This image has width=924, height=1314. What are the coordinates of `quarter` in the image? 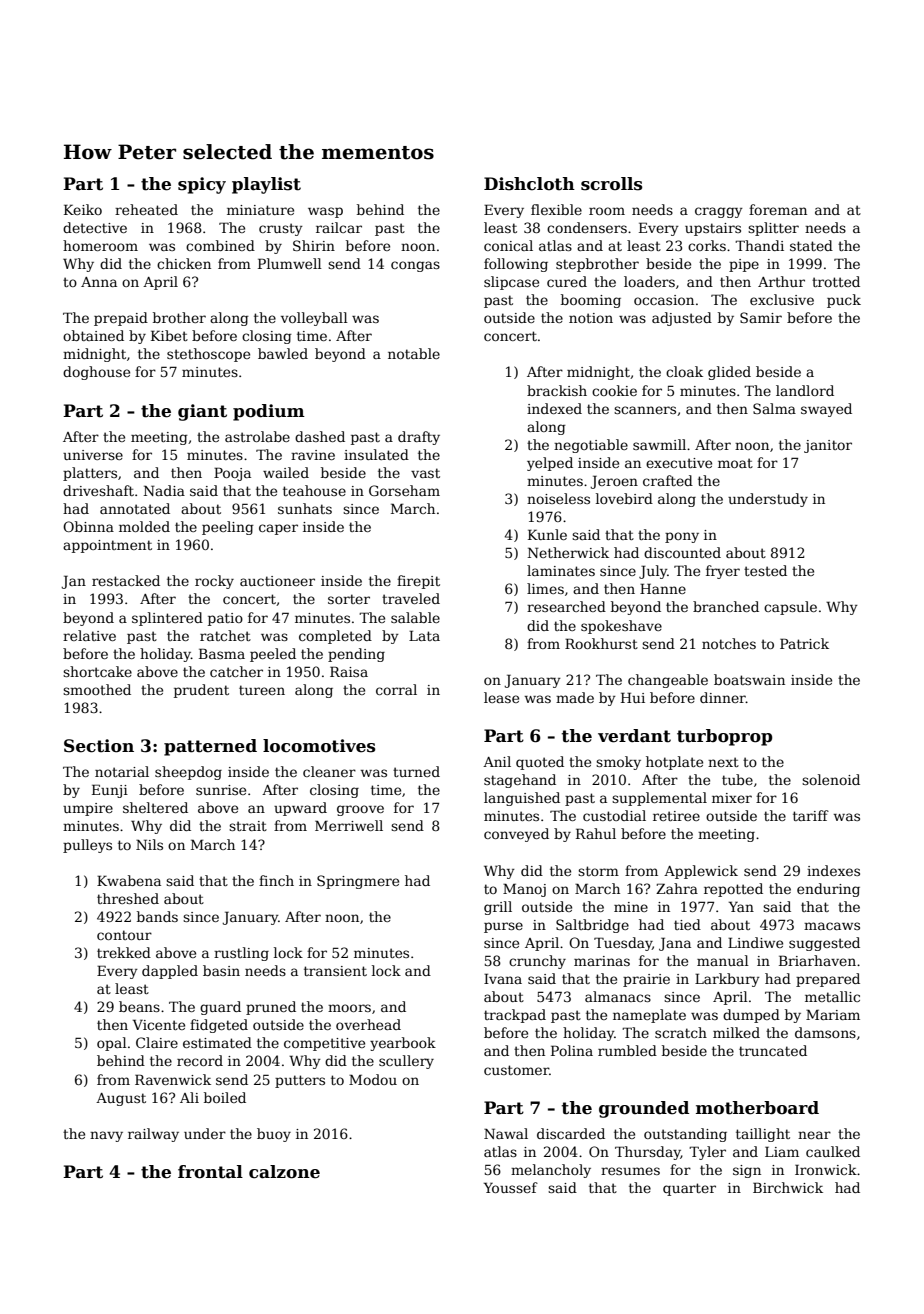 It's located at (689, 1189).
